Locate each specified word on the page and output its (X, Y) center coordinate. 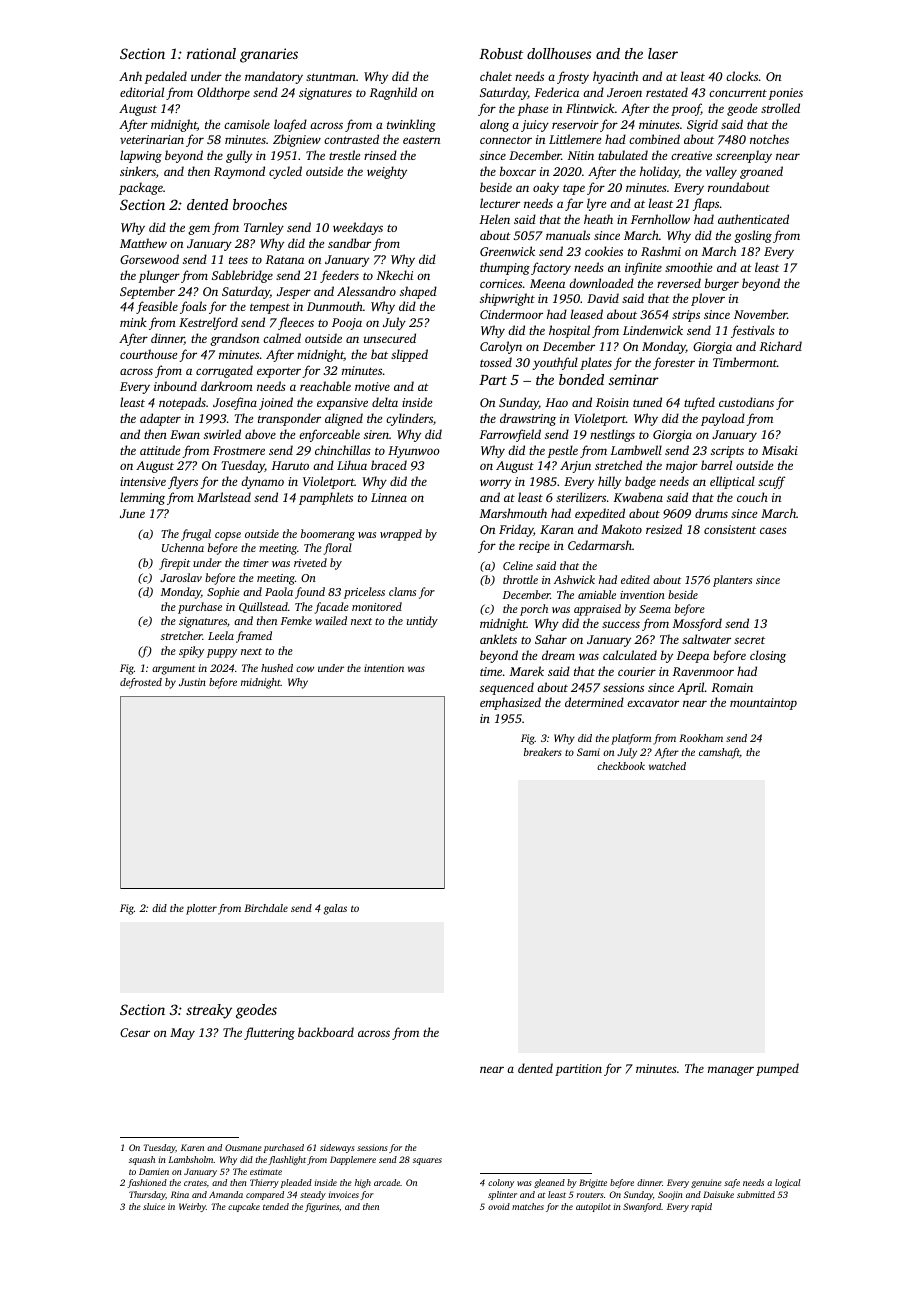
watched (667, 766)
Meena (547, 283)
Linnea (389, 497)
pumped (777, 1069)
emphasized (510, 703)
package (141, 188)
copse (228, 536)
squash (142, 1160)
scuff (772, 482)
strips (686, 316)
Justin (192, 682)
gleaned (549, 1183)
